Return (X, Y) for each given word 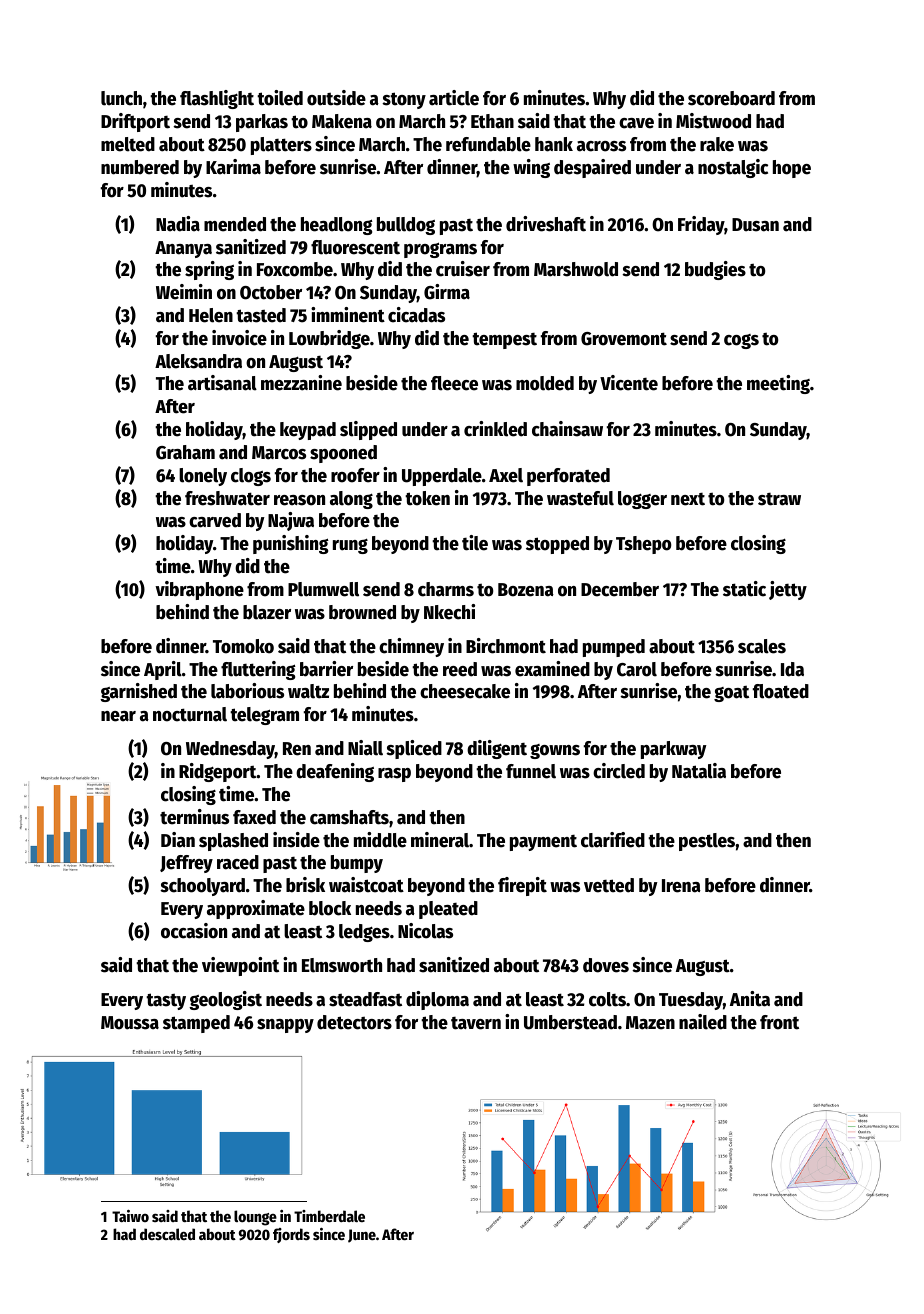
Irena (681, 886)
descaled (167, 1234)
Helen (211, 315)
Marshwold (576, 269)
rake (717, 144)
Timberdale (329, 1216)
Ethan (492, 121)
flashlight (217, 99)
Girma (447, 292)
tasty (166, 1001)
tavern (476, 1023)
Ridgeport (218, 772)
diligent (497, 749)
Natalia (699, 771)
